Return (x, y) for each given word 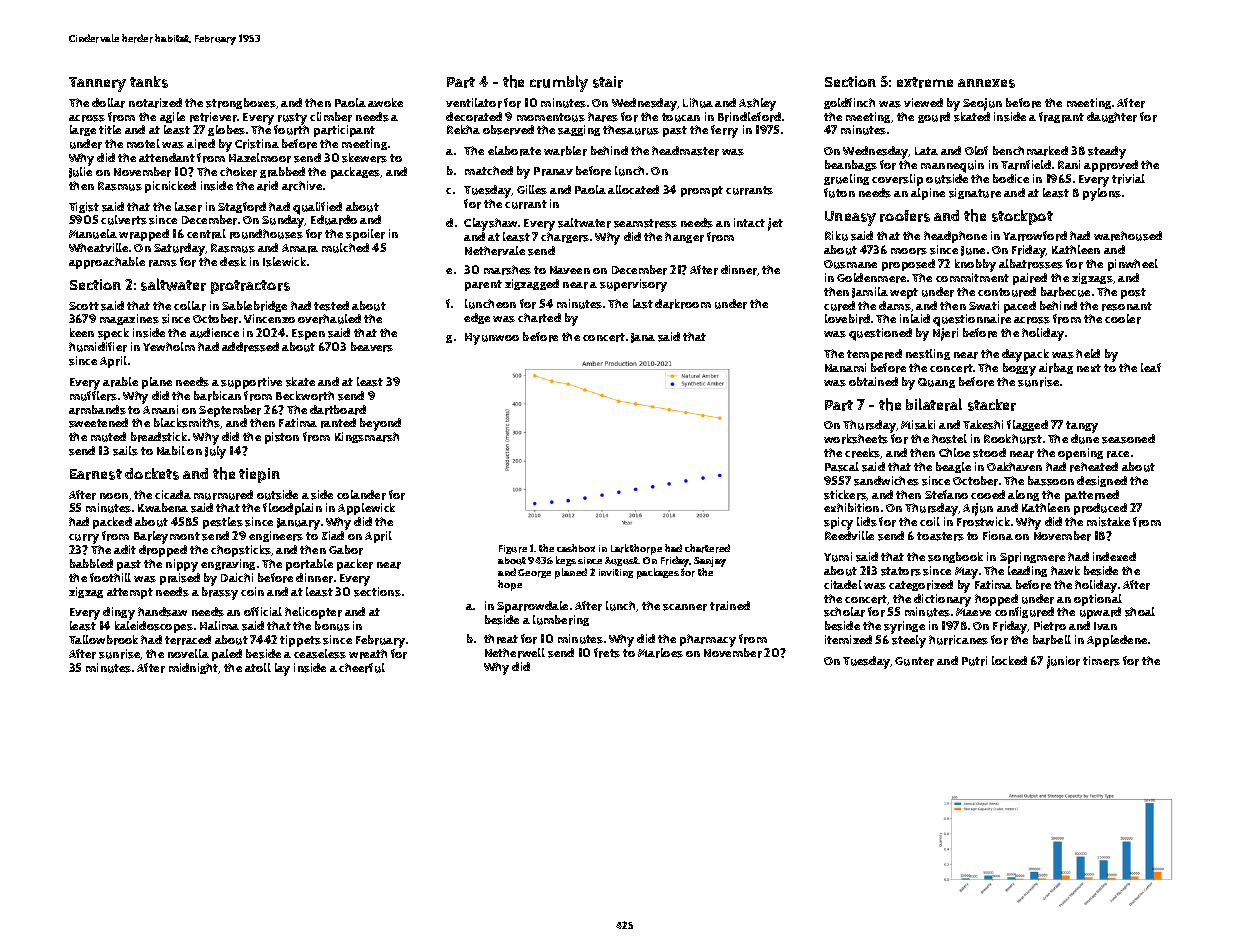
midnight (194, 668)
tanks (149, 82)
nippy (182, 565)
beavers (372, 347)
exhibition (851, 507)
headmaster (685, 151)
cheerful (362, 668)
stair (608, 82)
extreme (925, 82)
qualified (317, 208)
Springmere (1032, 558)
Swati (984, 305)
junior (1063, 662)
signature (975, 193)
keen (82, 332)
